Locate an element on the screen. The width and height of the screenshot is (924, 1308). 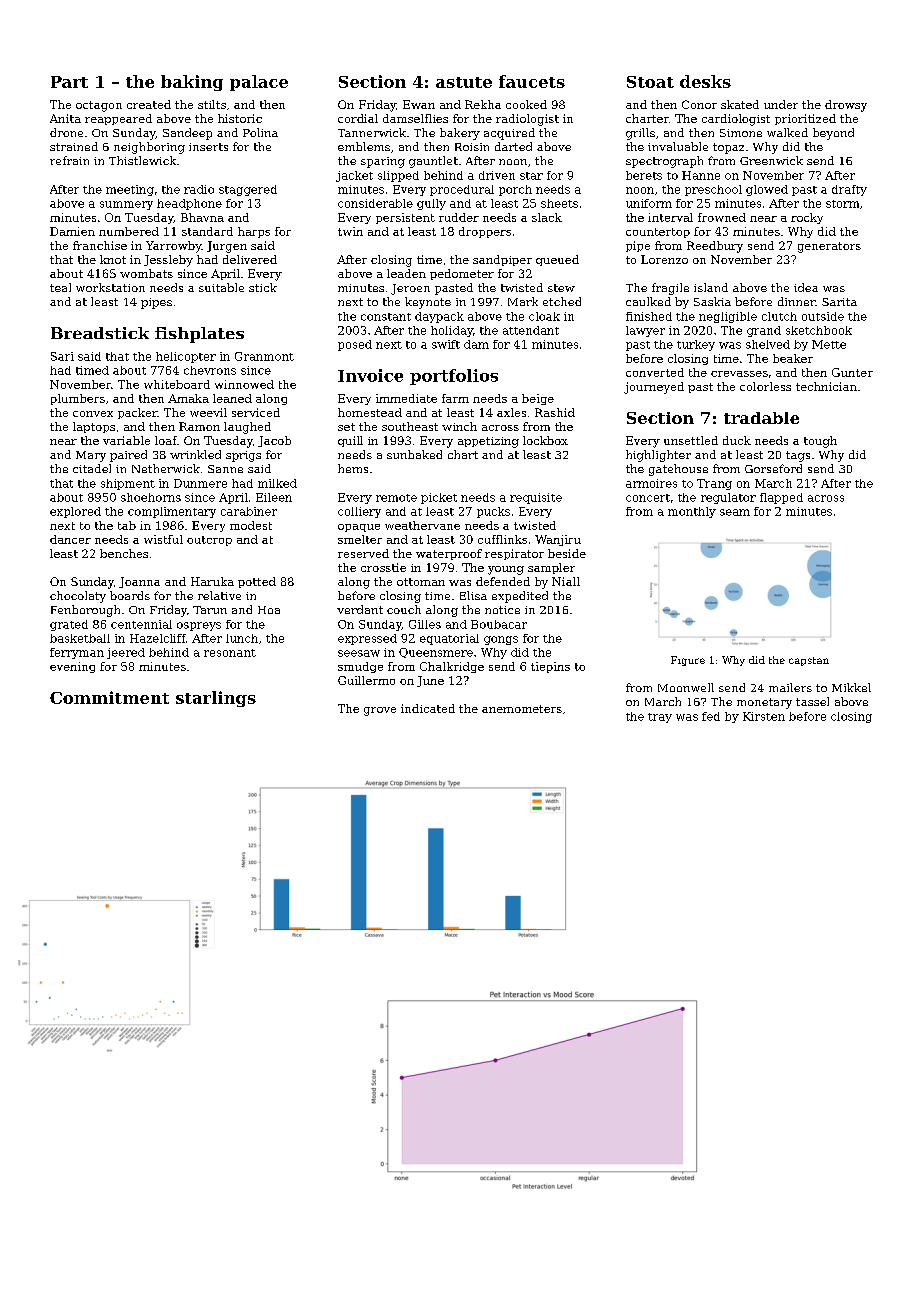
evening is located at coordinates (72, 667).
